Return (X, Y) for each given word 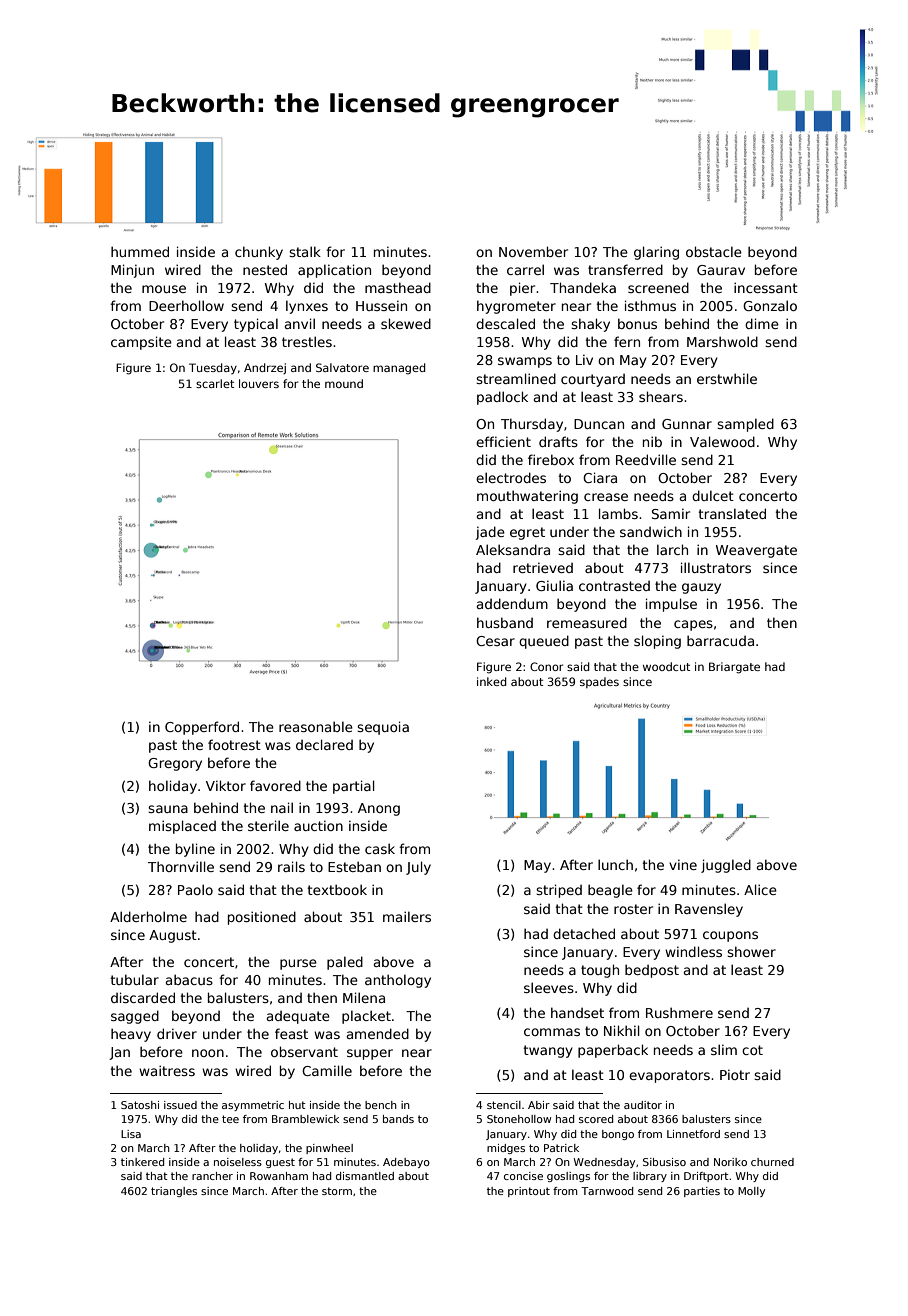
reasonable (316, 726)
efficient (503, 441)
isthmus (650, 305)
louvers (259, 383)
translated (732, 513)
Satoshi (140, 1105)
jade (490, 533)
